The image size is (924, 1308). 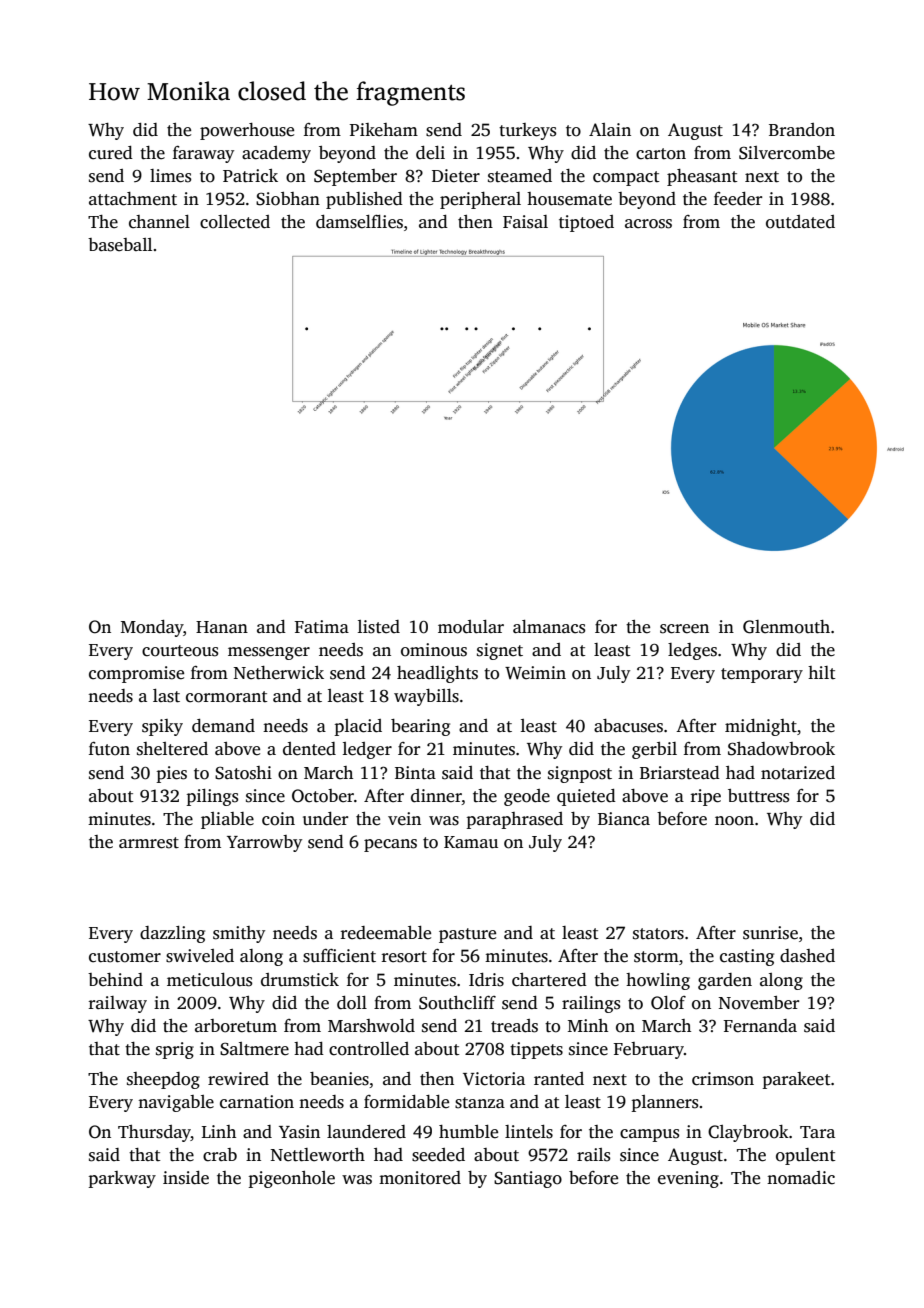 What do you see at coordinates (264, 843) in the screenshot?
I see `Yarrowby` at bounding box center [264, 843].
